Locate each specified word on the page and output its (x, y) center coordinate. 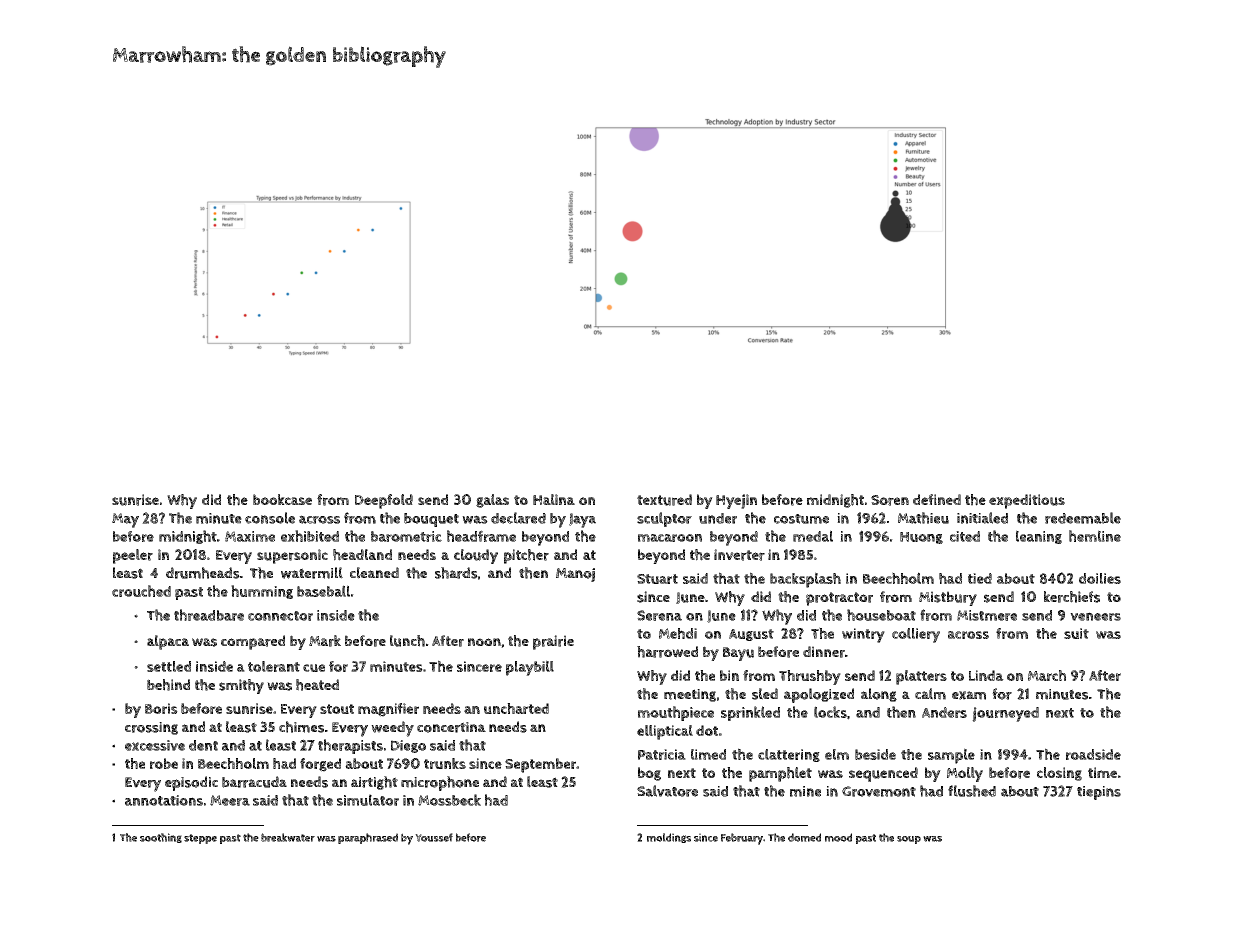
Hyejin (736, 501)
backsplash (805, 580)
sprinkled (750, 713)
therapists (350, 746)
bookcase (282, 499)
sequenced (883, 774)
